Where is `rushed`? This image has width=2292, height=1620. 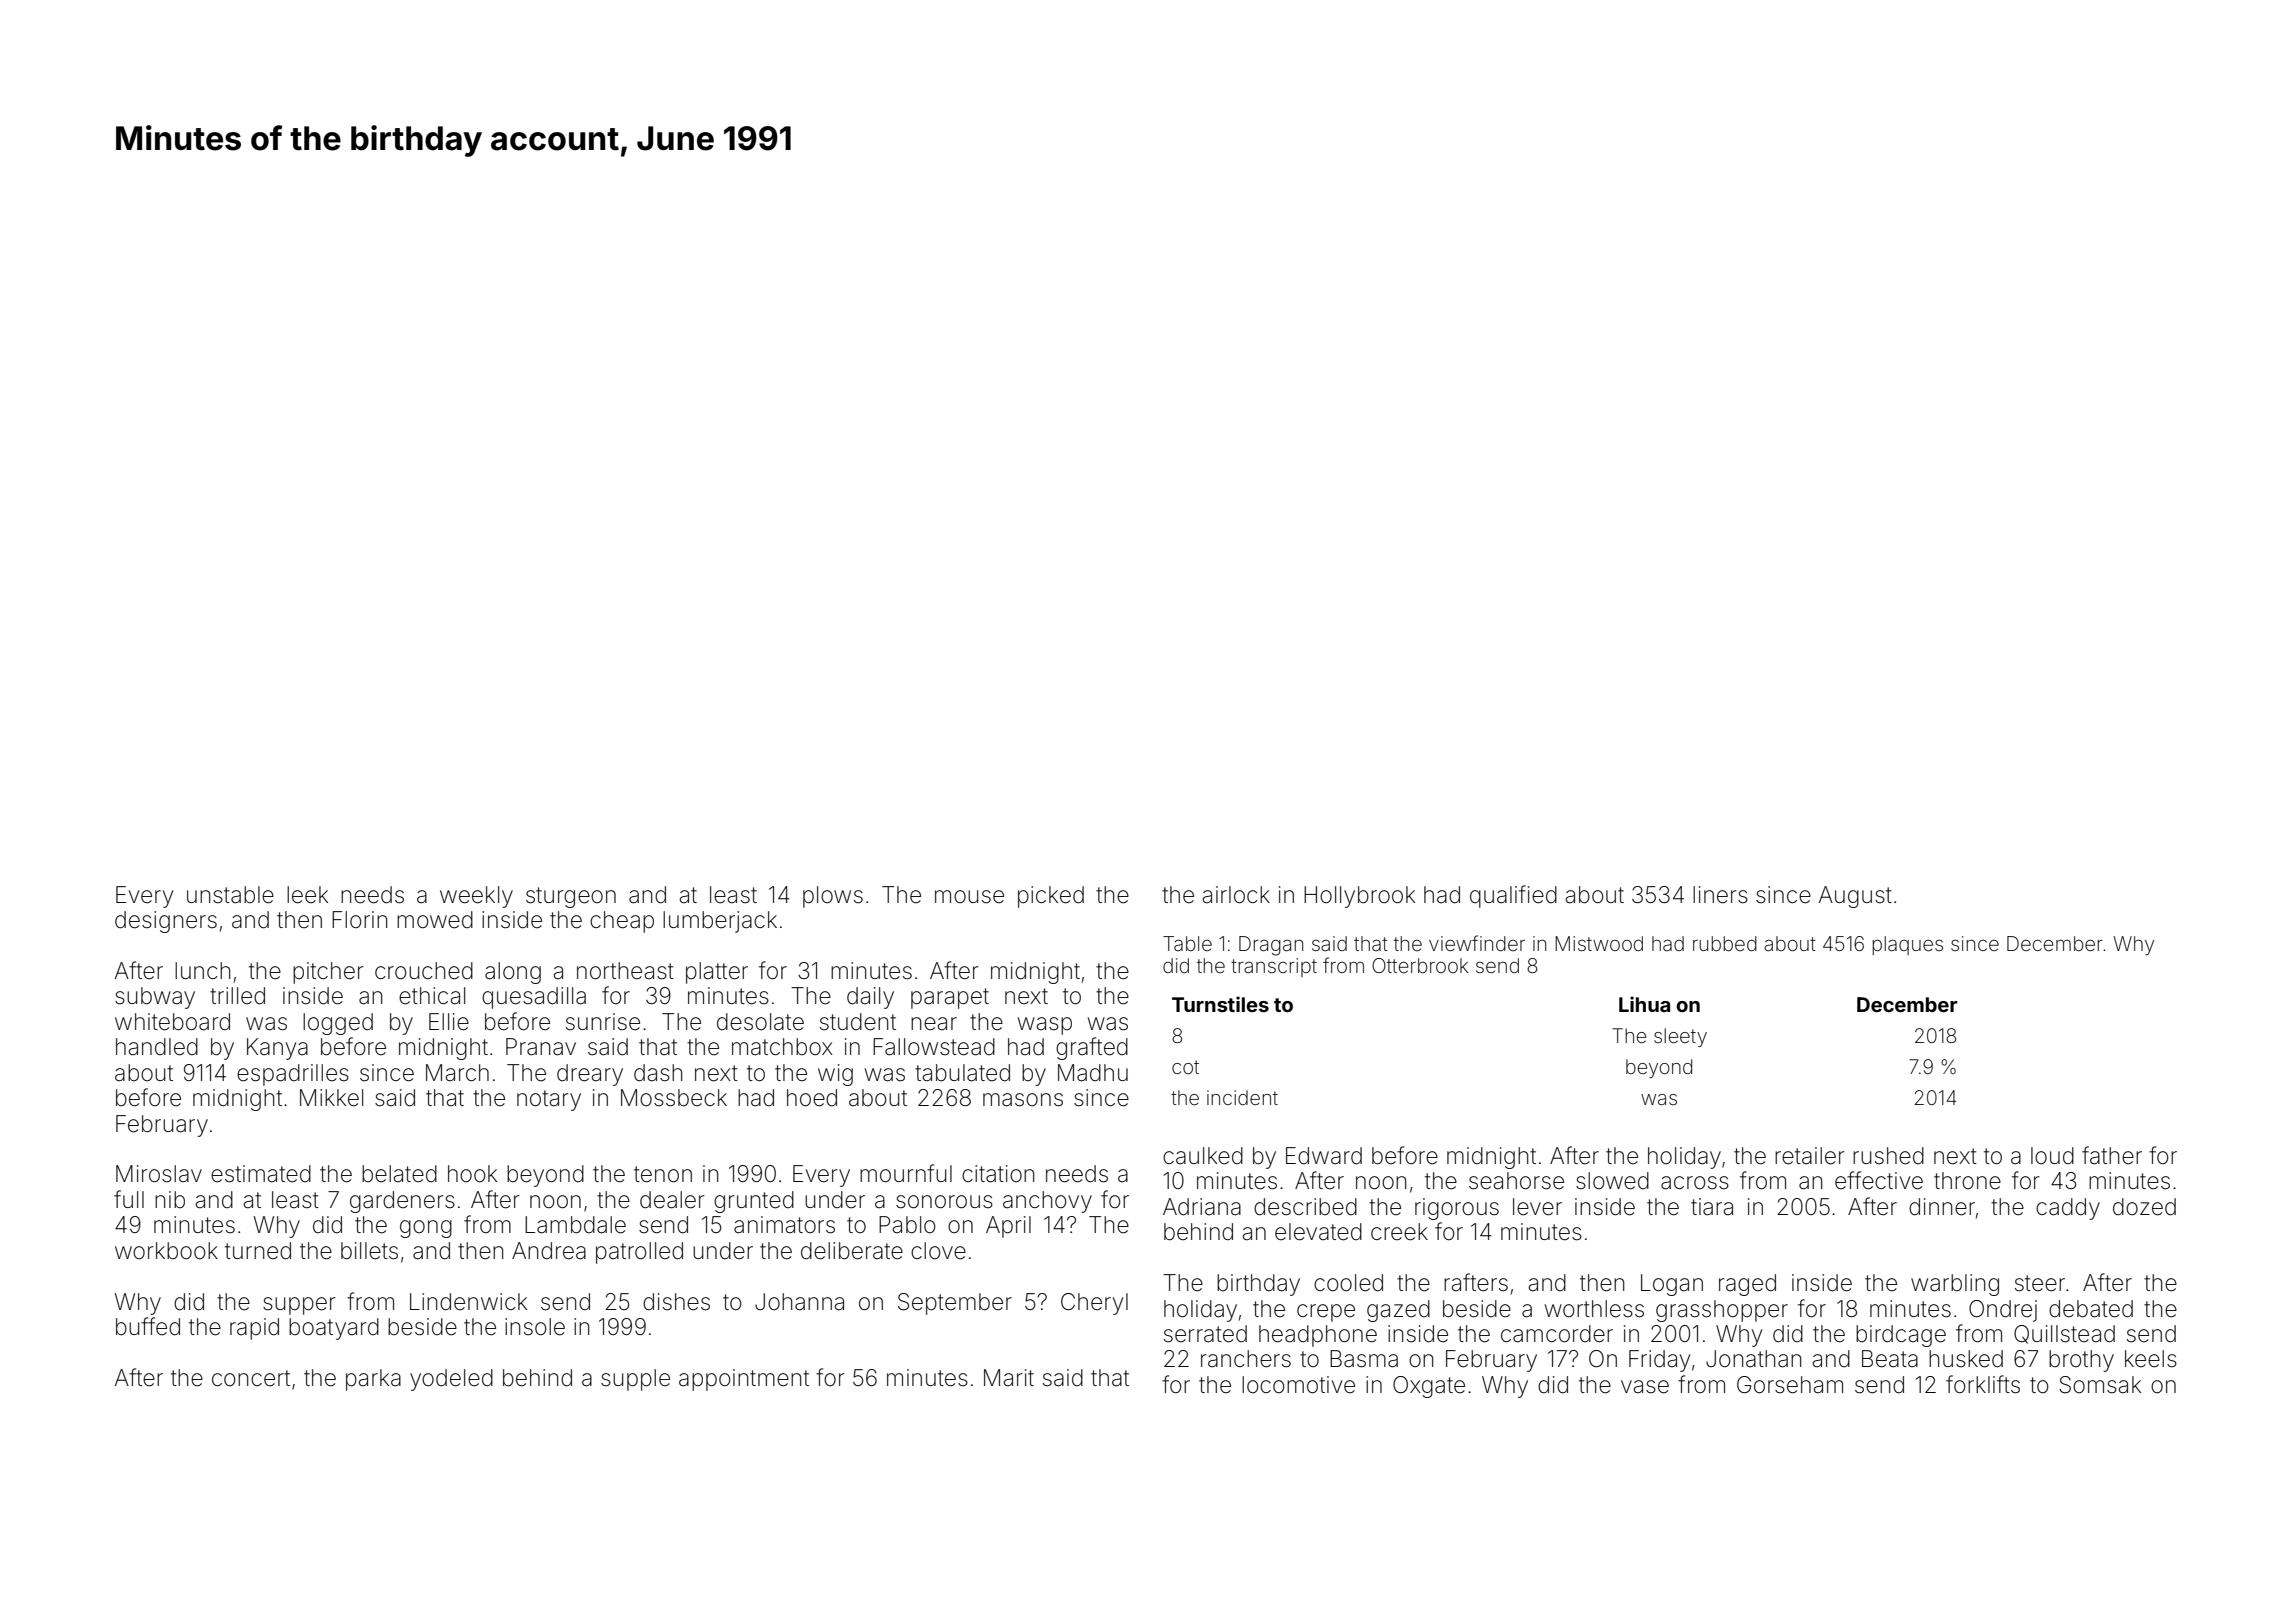
rushed is located at coordinates (1888, 1156).
